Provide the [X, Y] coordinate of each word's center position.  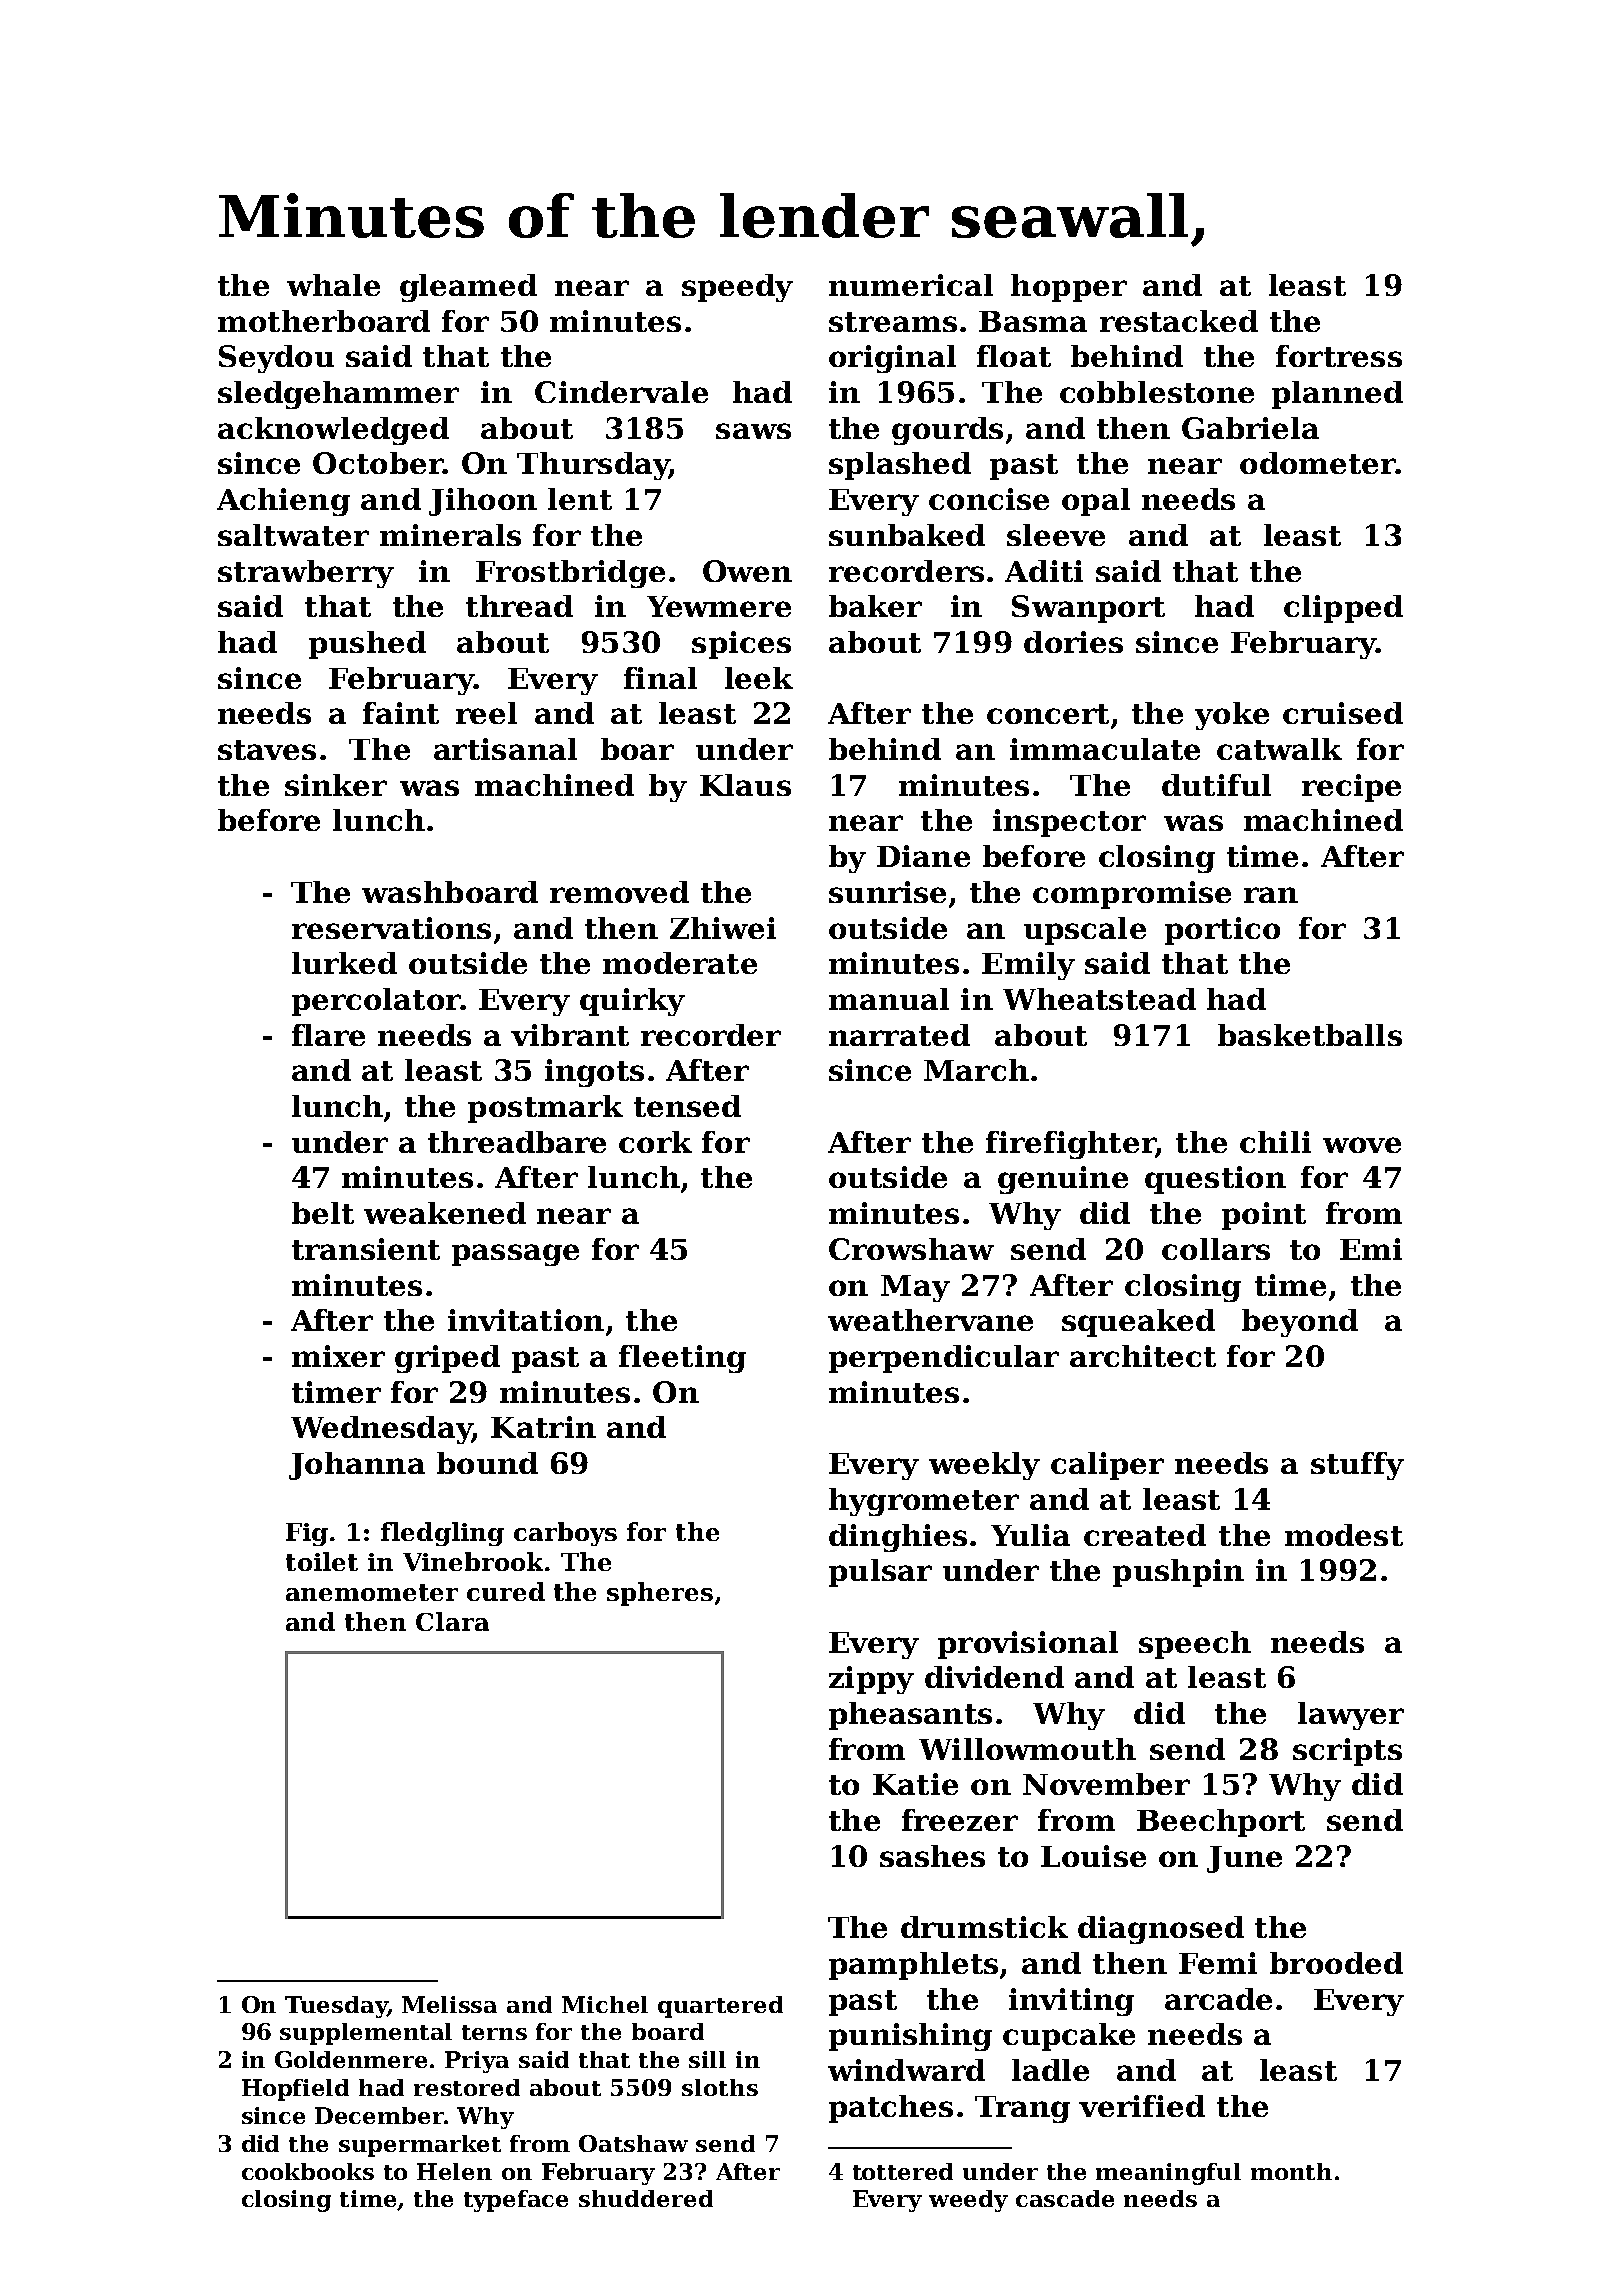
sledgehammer [338, 395]
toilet [322, 1561]
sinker [336, 785]
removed [619, 892]
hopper [1069, 288]
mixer [338, 1356]
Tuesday [336, 2007]
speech [1195, 1645]
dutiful [1216, 785]
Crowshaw [911, 1249]
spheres [660, 1594]
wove [1362, 1145]
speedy [737, 288]
